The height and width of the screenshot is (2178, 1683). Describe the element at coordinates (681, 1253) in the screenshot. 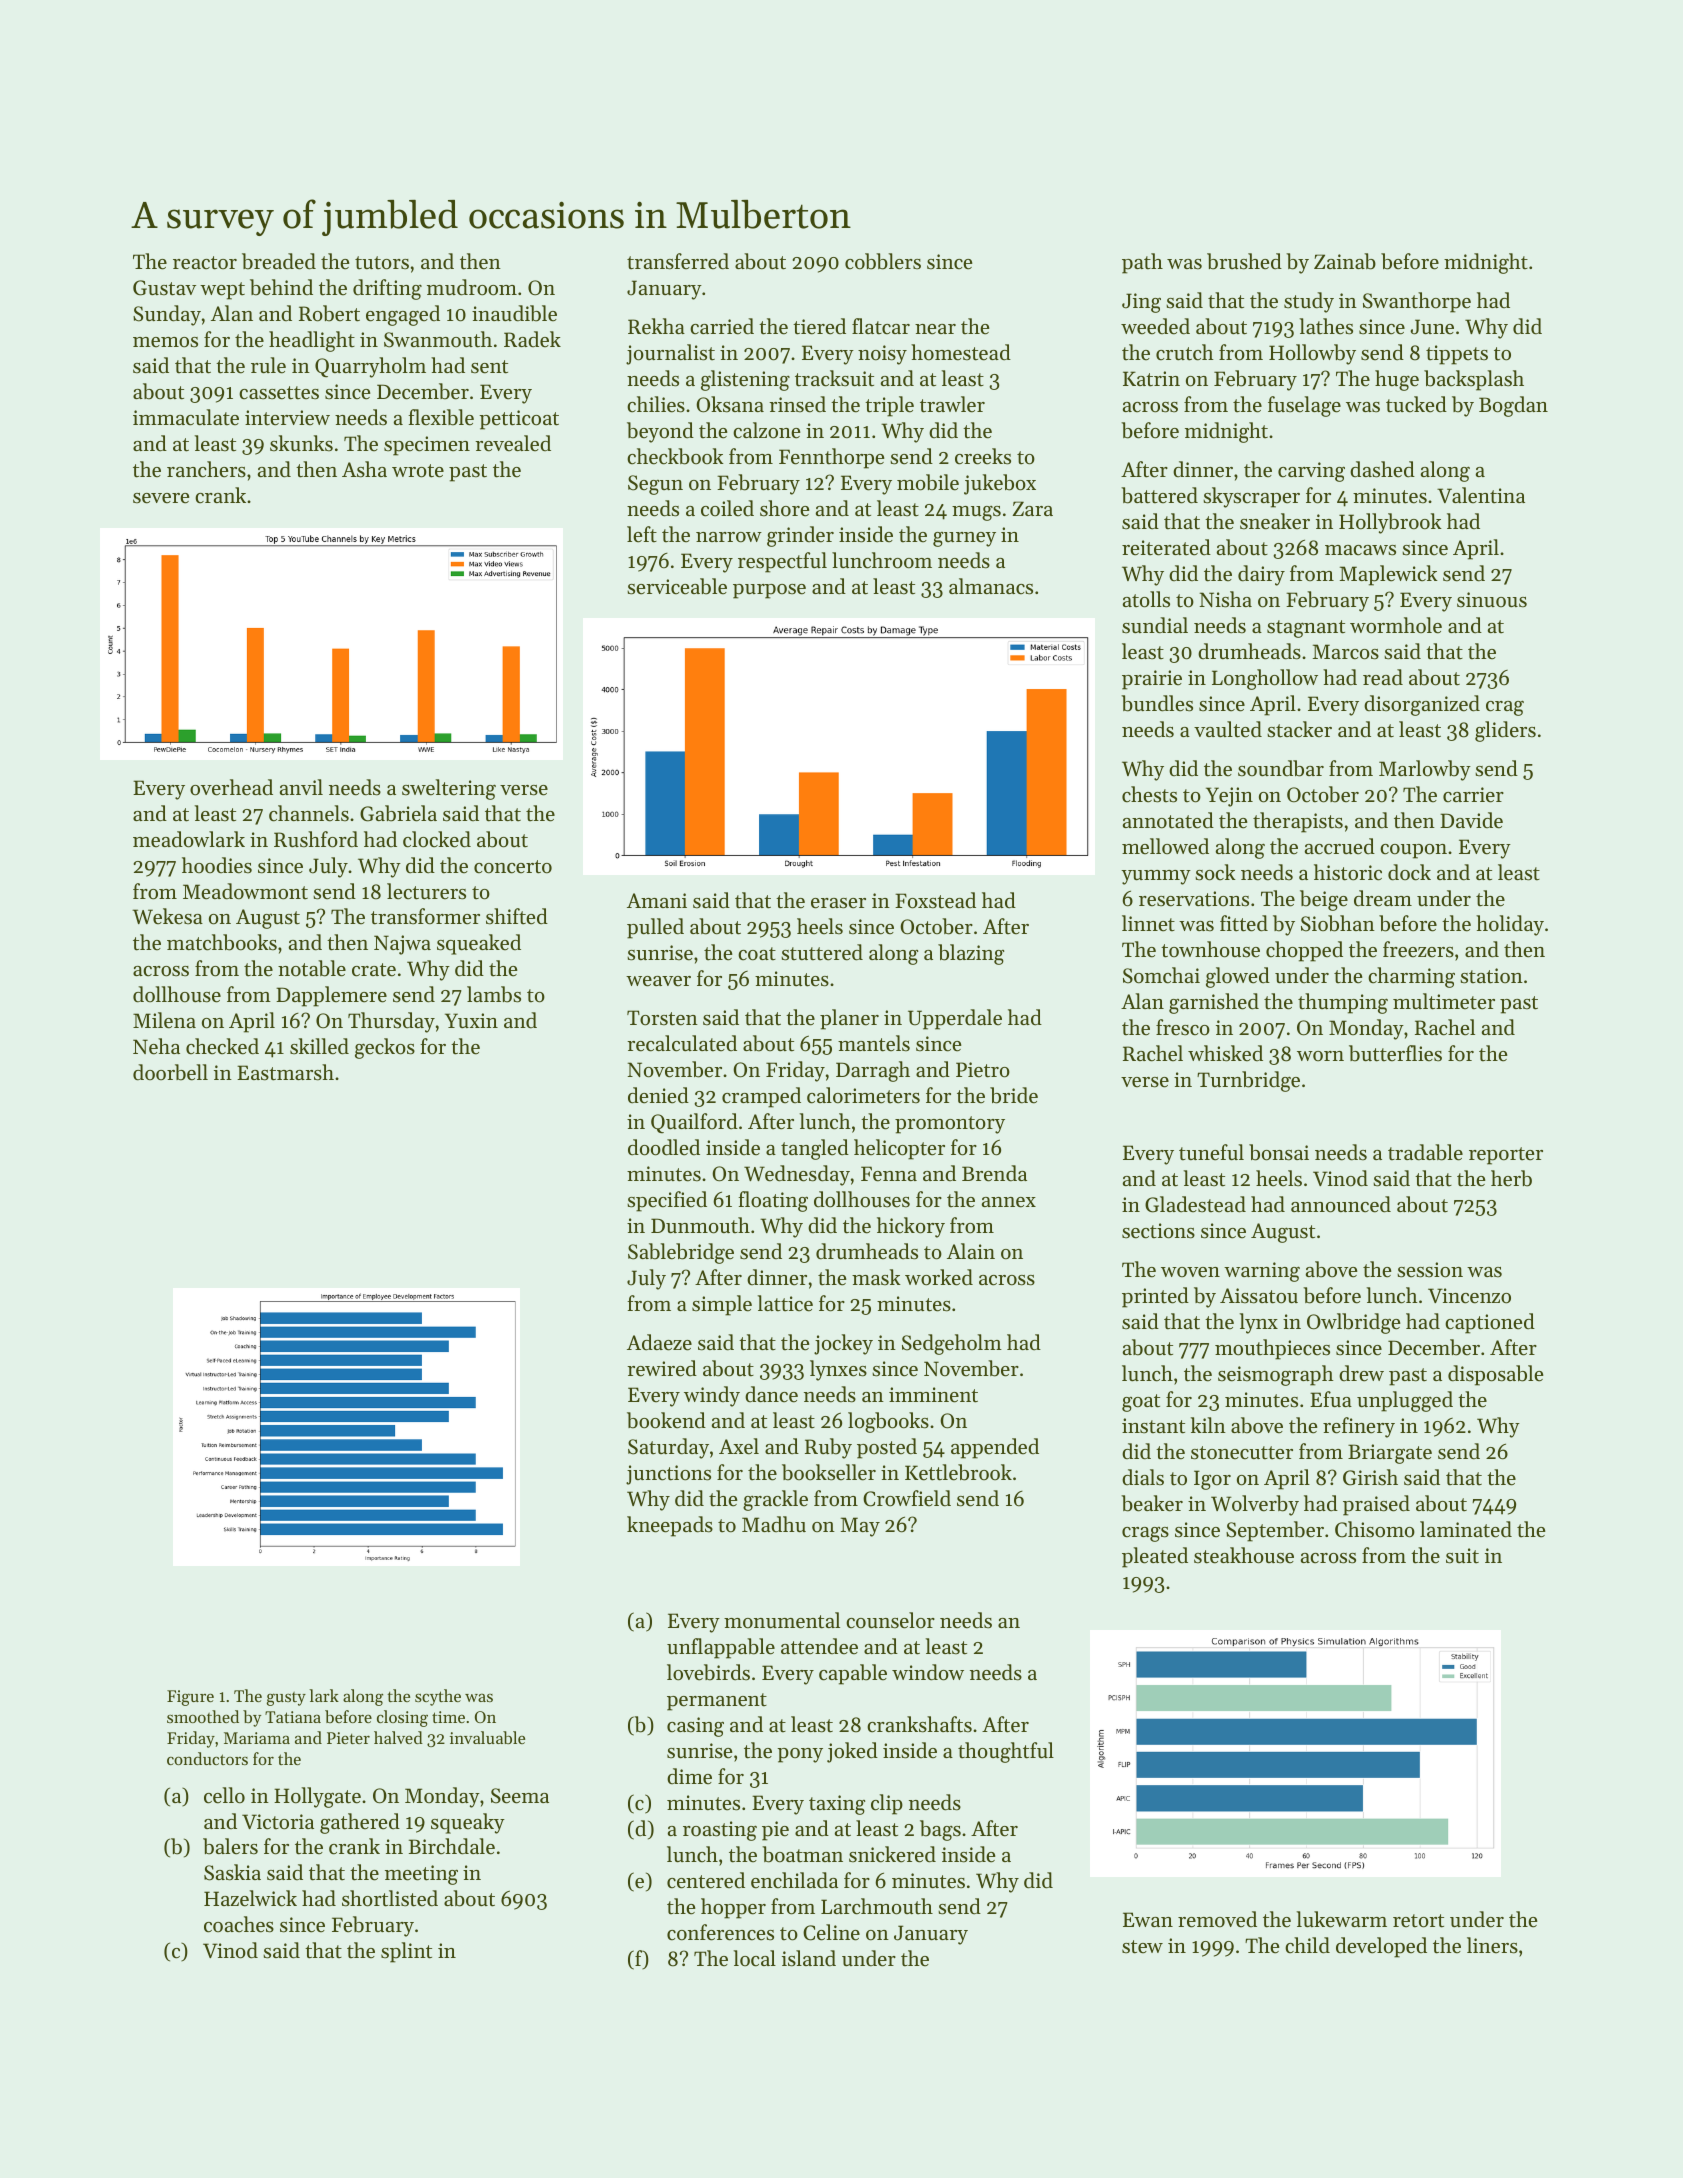

I see `Sablebridge` at that location.
